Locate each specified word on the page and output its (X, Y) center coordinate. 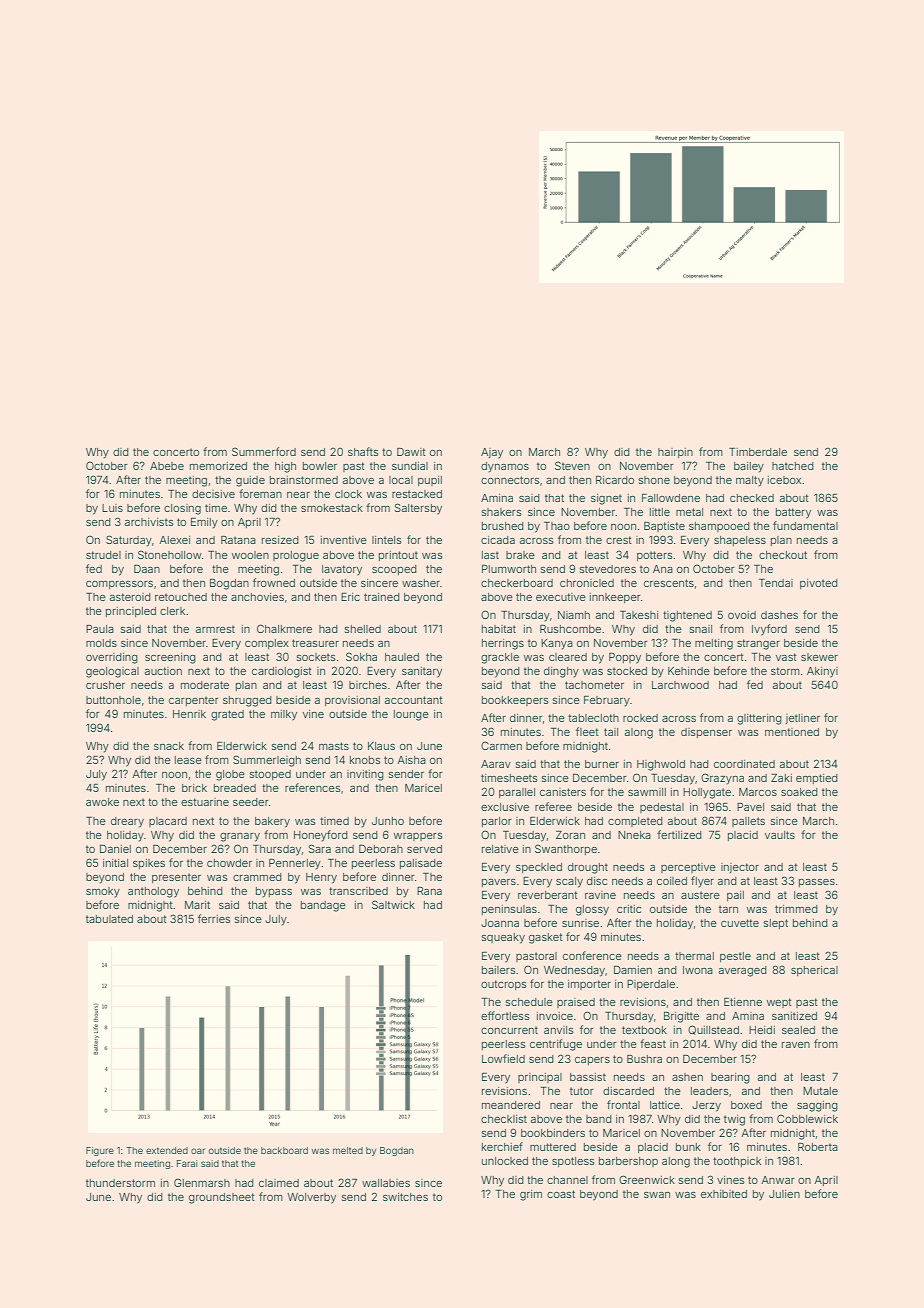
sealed (798, 1030)
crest (619, 540)
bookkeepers (515, 701)
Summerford (264, 451)
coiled (672, 881)
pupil (430, 481)
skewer (819, 657)
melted (348, 1150)
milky (284, 715)
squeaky (503, 938)
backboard (284, 1150)
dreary (127, 822)
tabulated (109, 919)
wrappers (418, 837)
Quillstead (713, 1030)
